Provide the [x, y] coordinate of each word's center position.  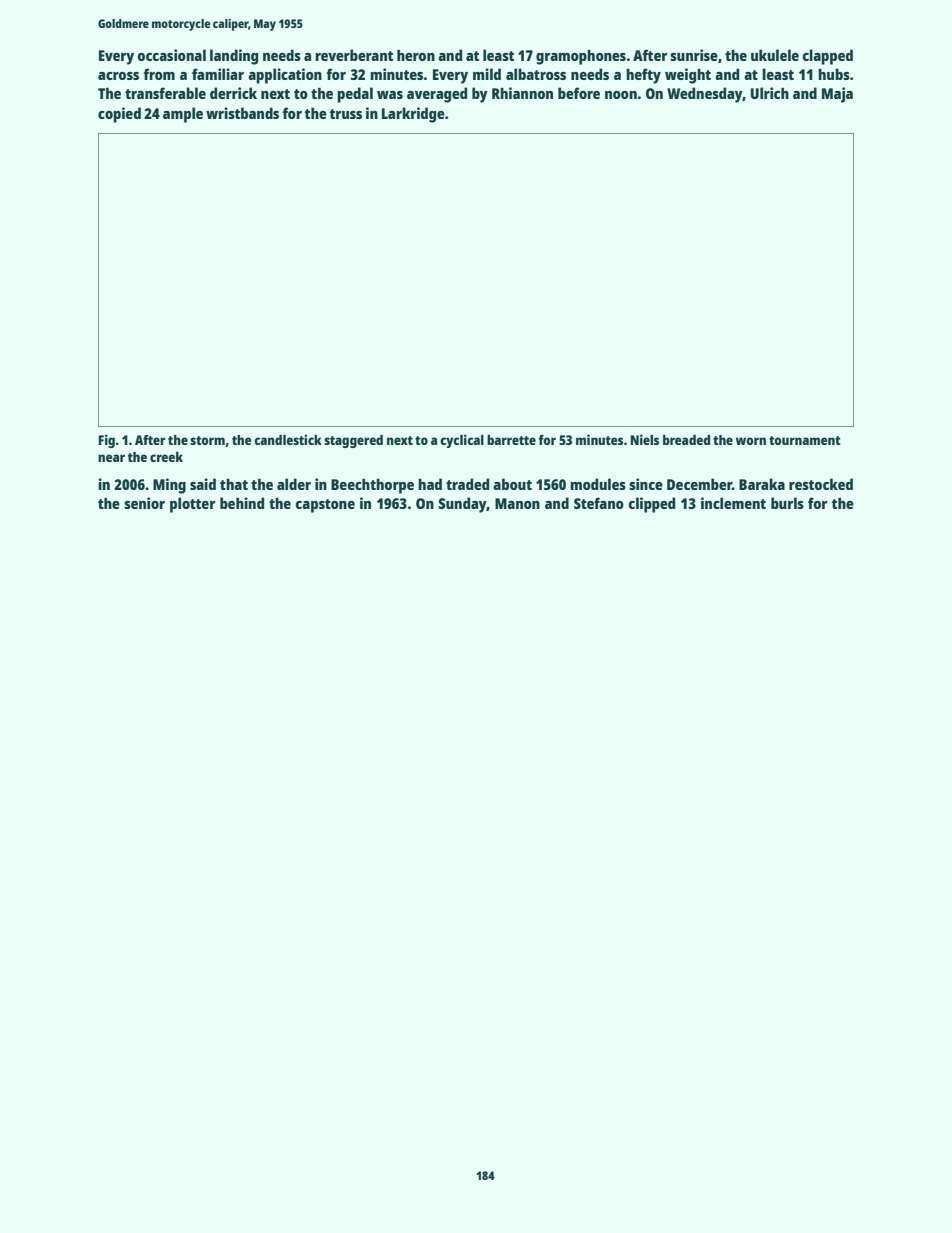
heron [416, 55]
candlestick [288, 439]
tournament [804, 440]
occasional [172, 55]
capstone [325, 506]
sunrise [694, 55]
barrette [511, 440]
